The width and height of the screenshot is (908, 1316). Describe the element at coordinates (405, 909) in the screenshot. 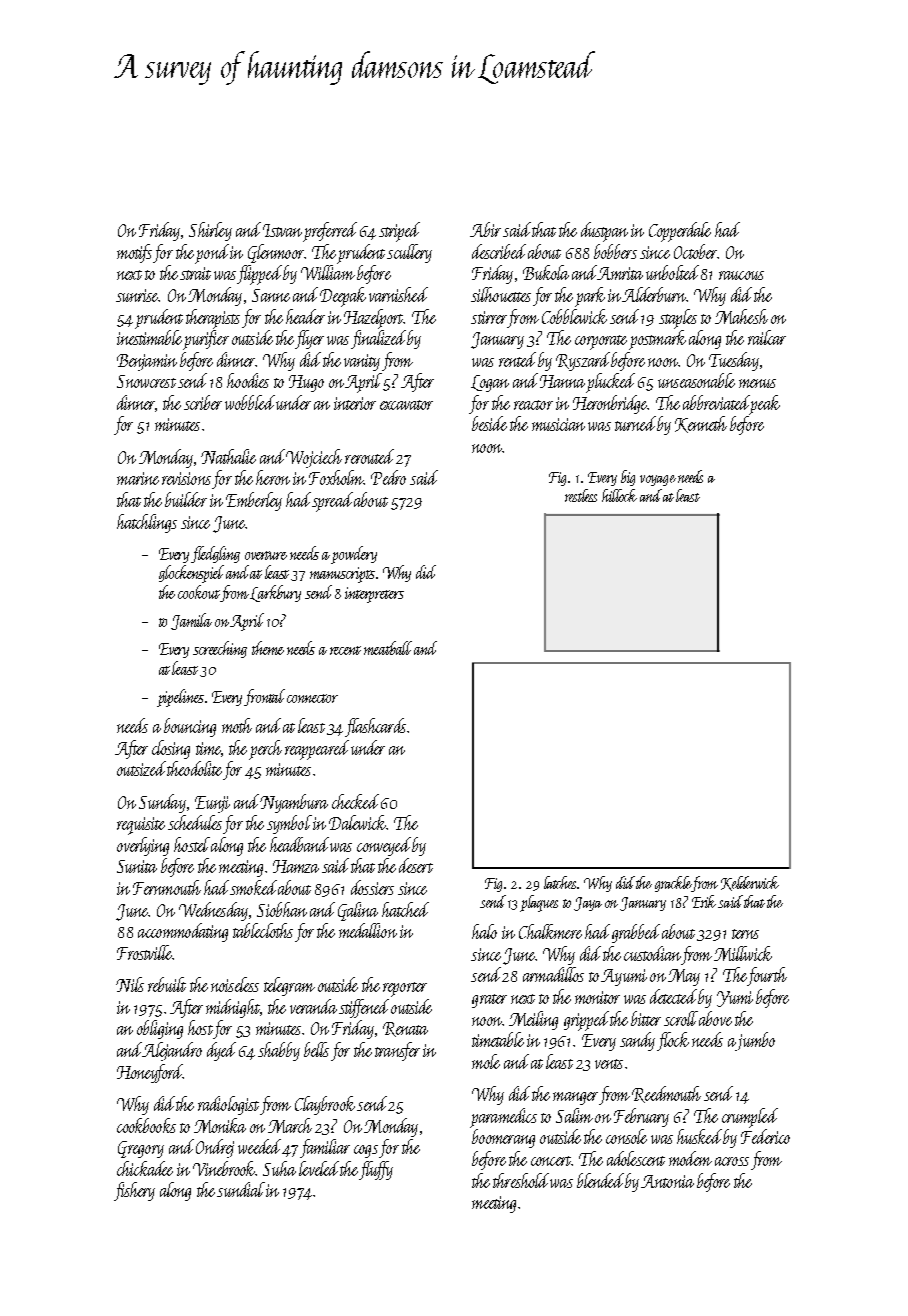

I see `hatched` at that location.
